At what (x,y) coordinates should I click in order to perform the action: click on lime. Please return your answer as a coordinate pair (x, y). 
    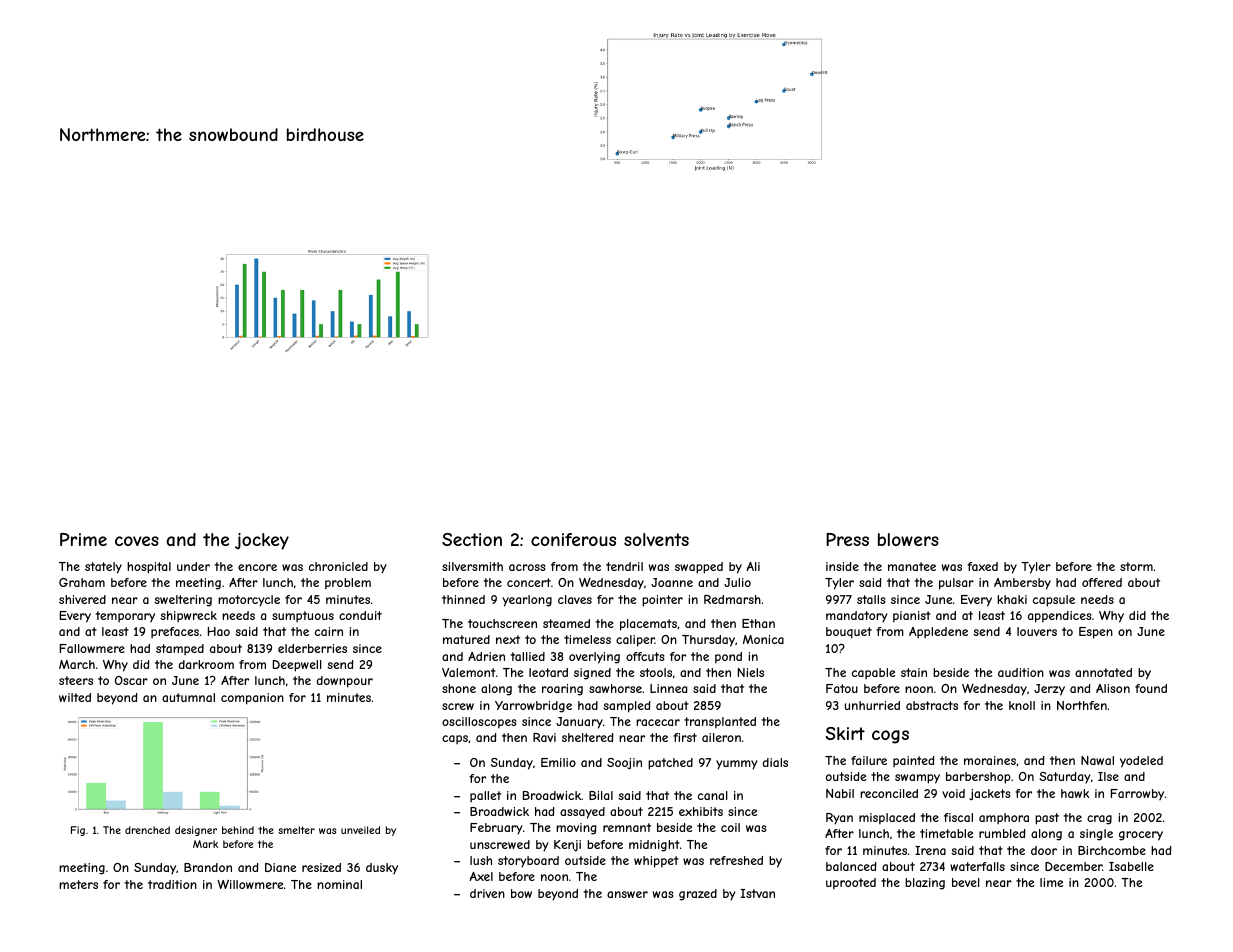
    Looking at the image, I should click on (1051, 882).
